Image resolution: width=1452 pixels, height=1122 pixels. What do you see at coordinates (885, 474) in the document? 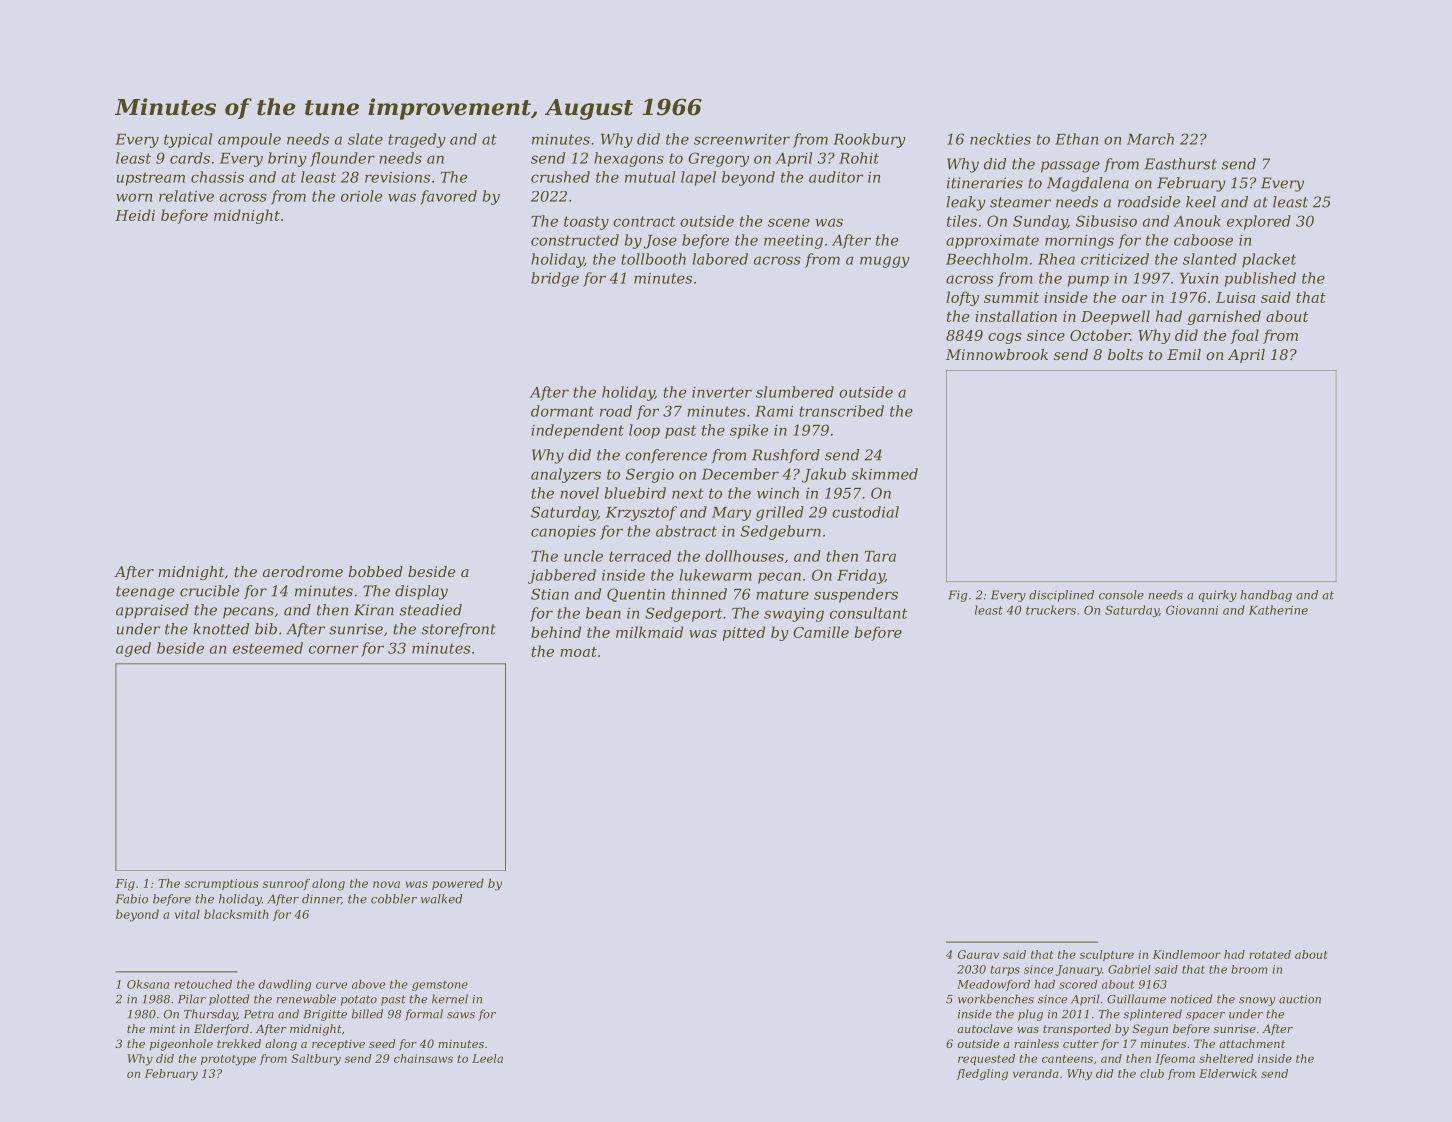
I see `skimmed` at bounding box center [885, 474].
